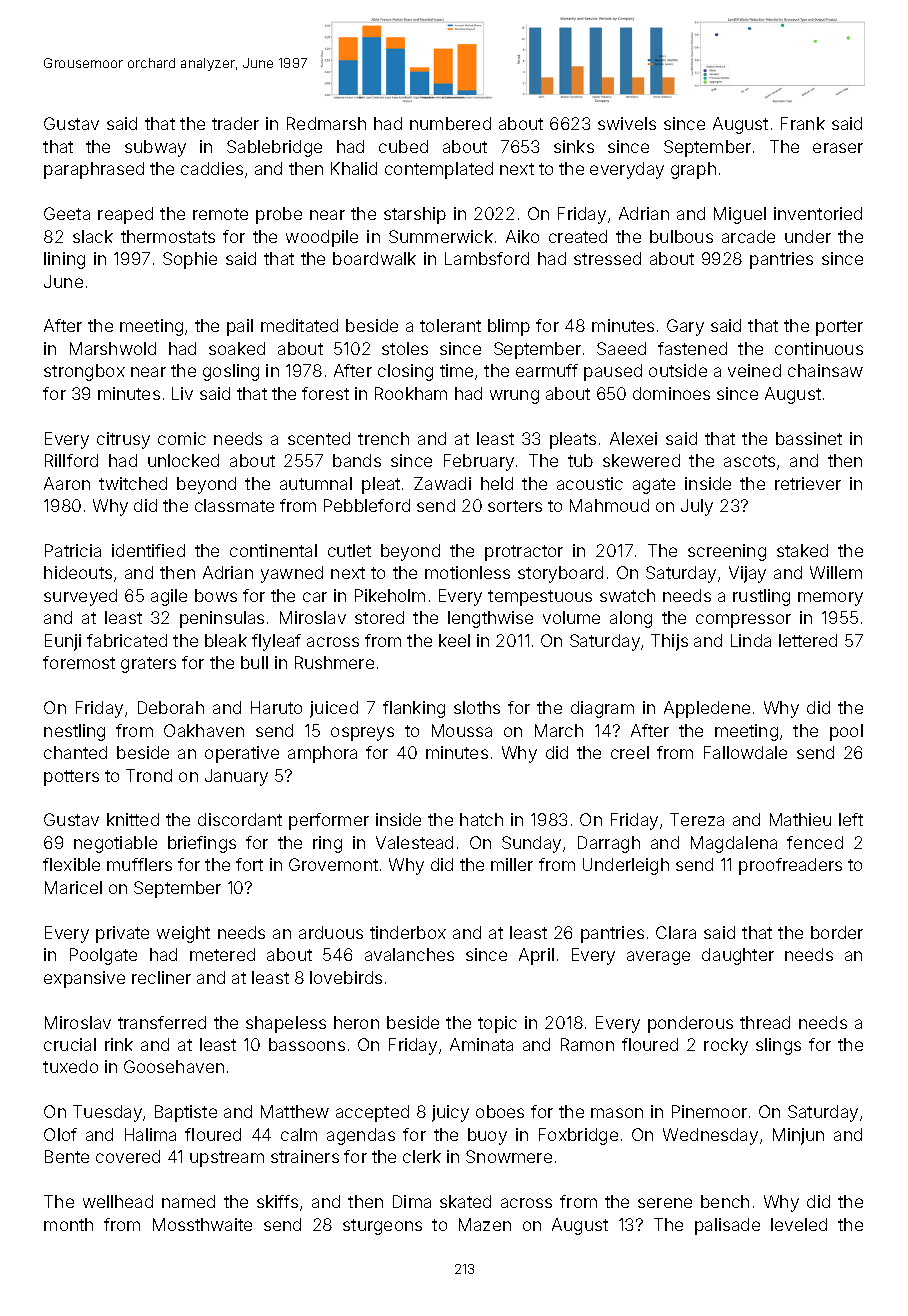 This document has height=1316, width=908. What do you see at coordinates (242, 754) in the document?
I see `operative` at bounding box center [242, 754].
